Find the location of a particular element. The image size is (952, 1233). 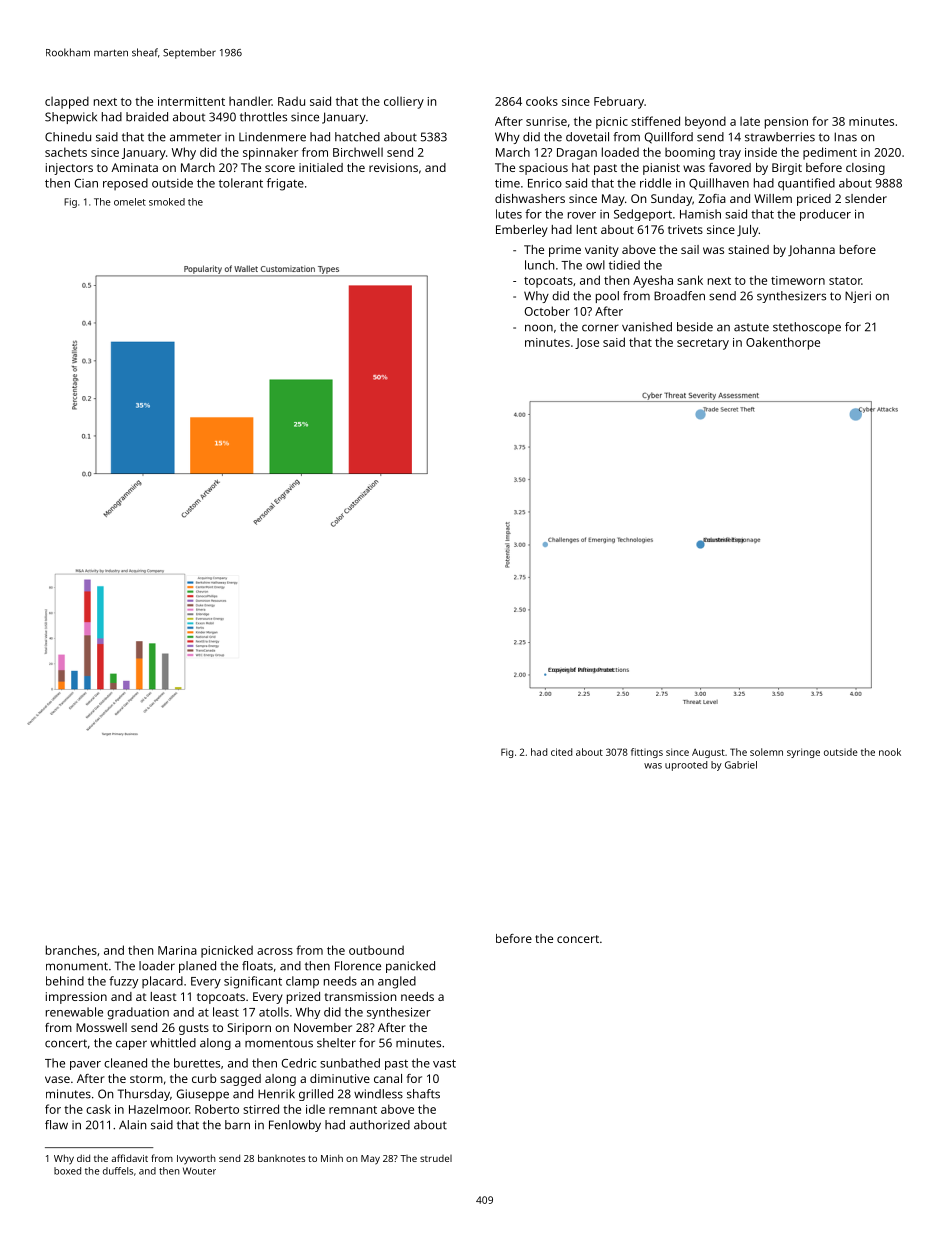

nook is located at coordinates (890, 752).
